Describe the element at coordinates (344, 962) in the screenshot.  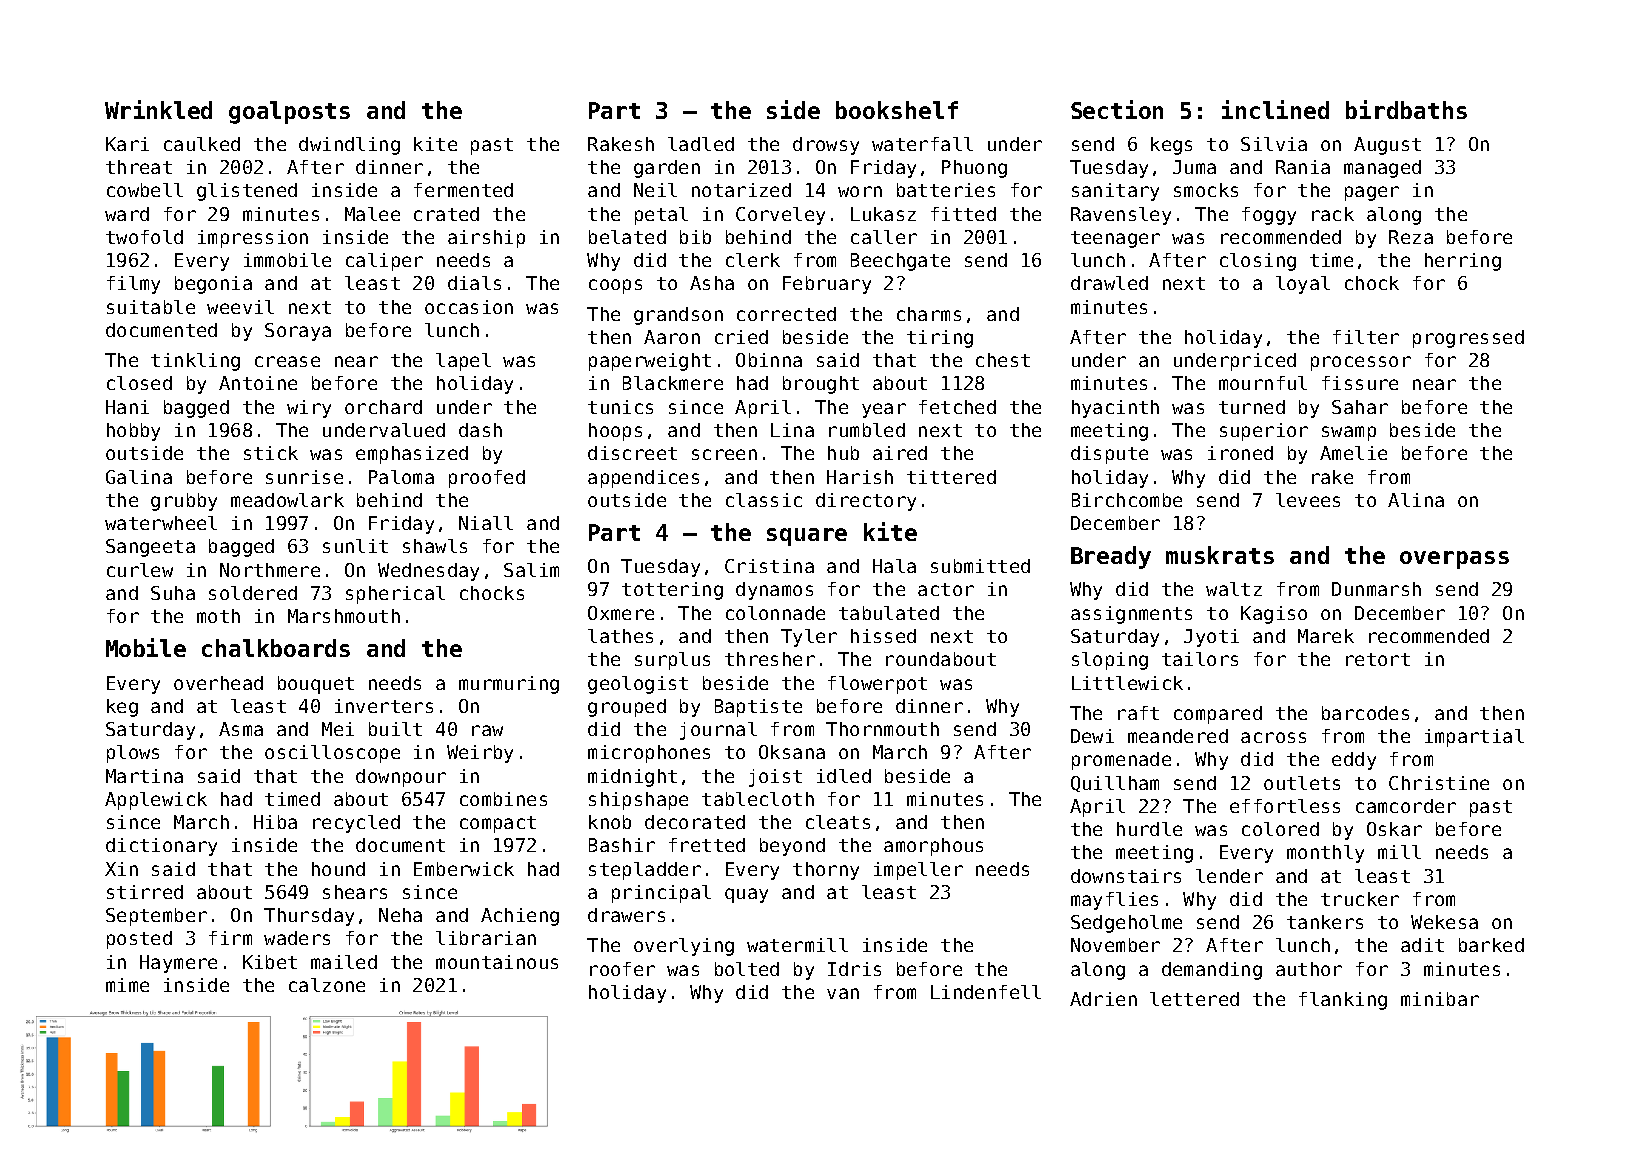
I see `mailed` at that location.
